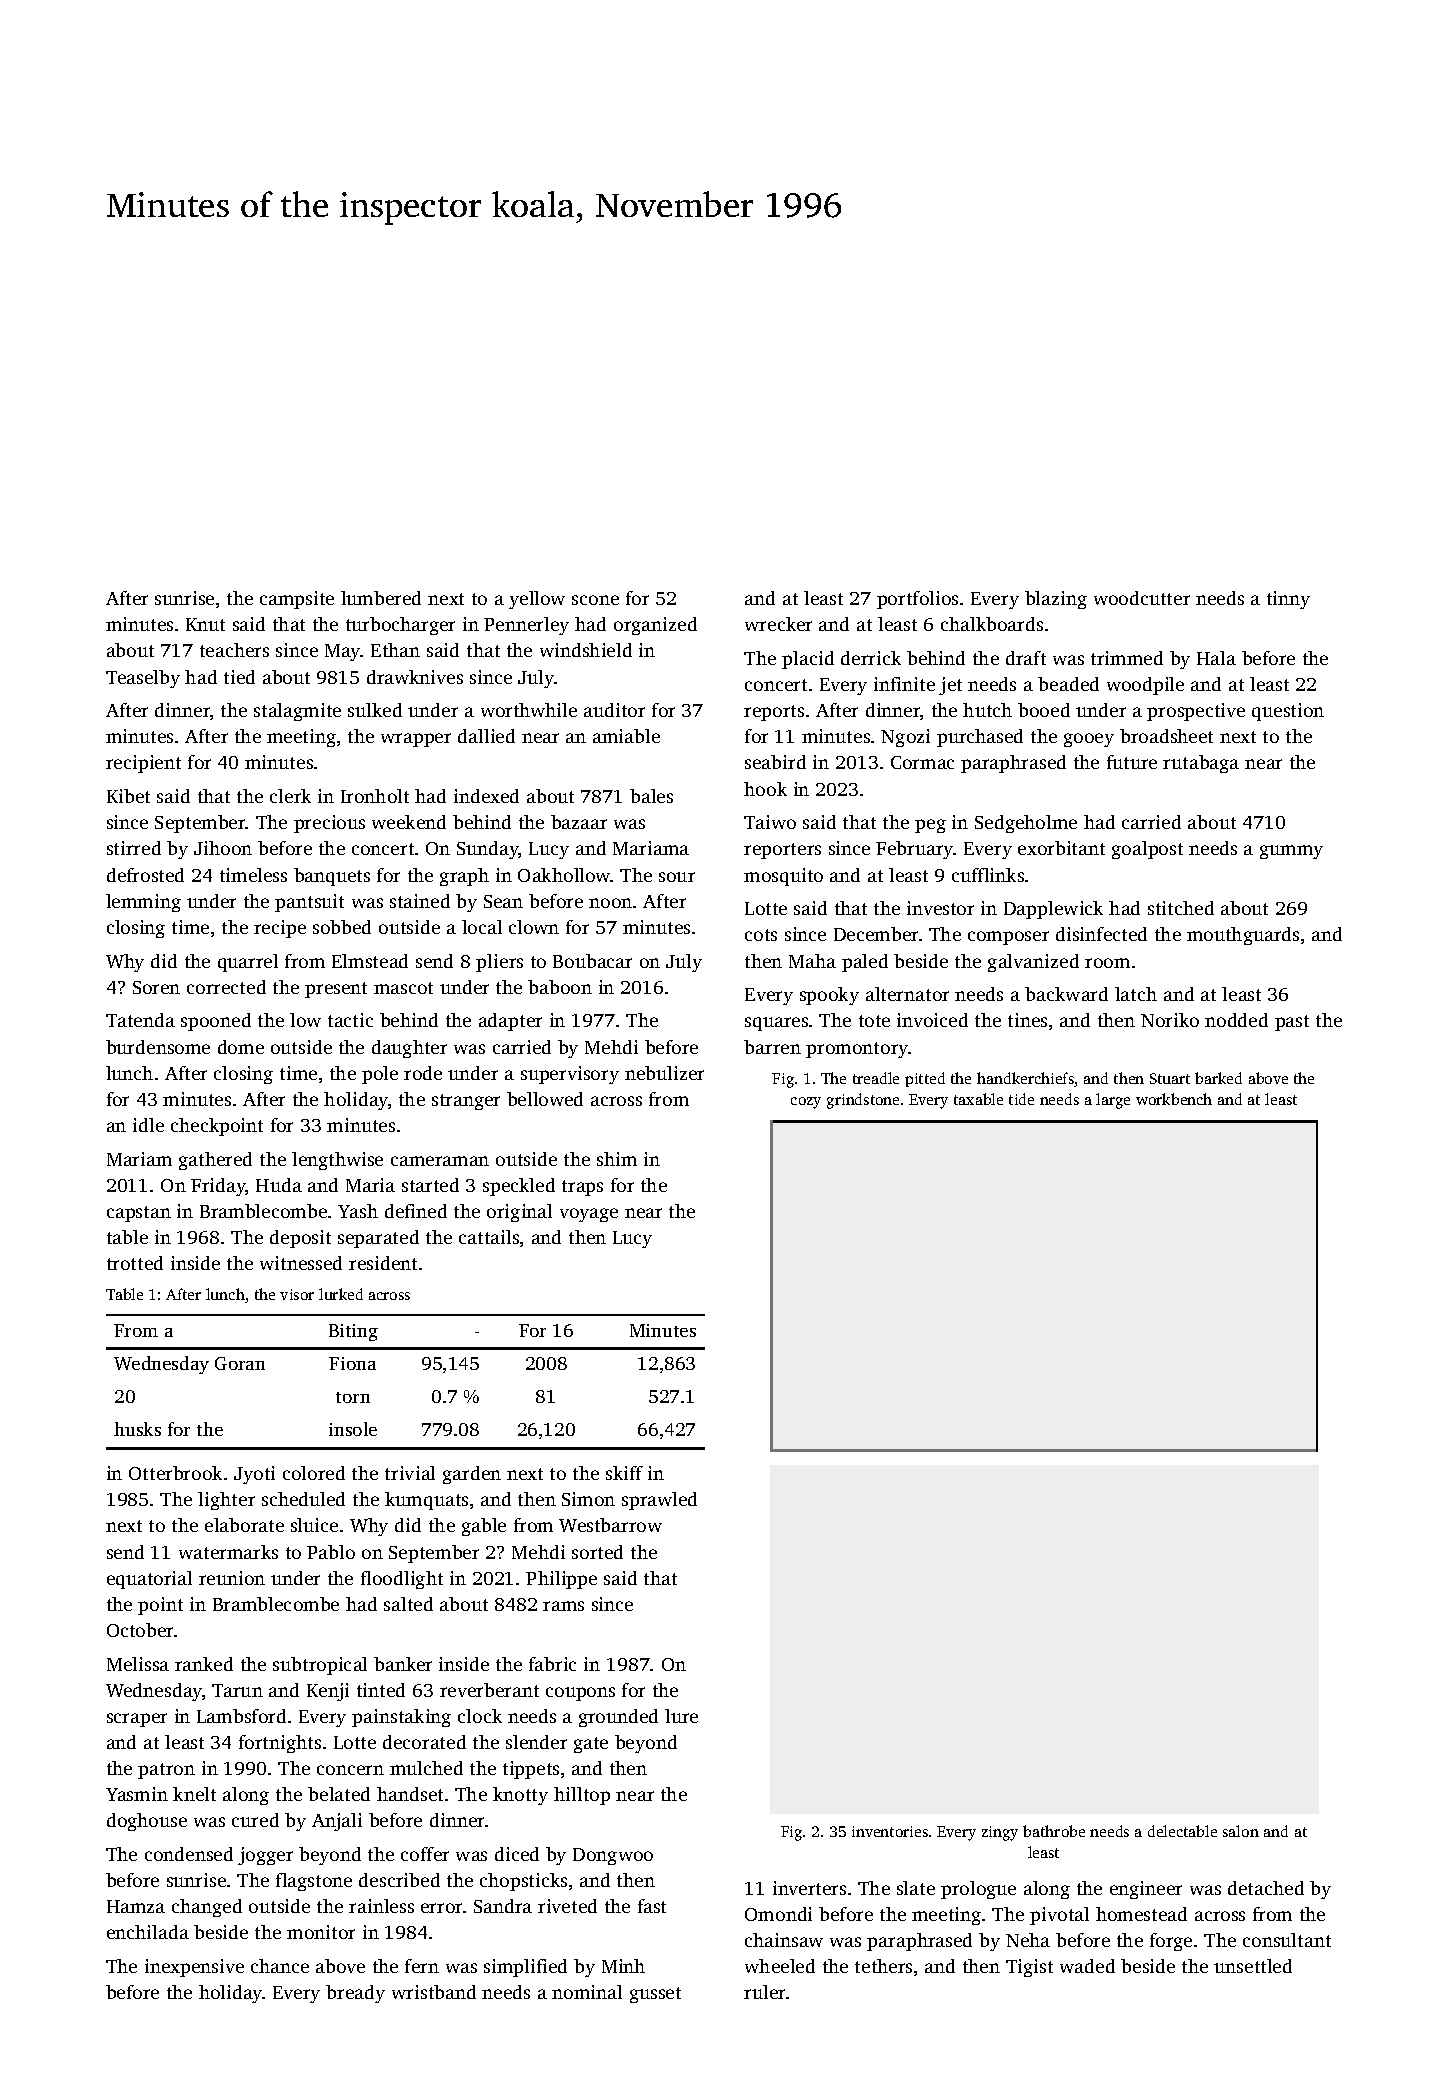 This screenshot has width=1450, height=2100. What do you see at coordinates (375, 796) in the screenshot?
I see `Ironholt` at bounding box center [375, 796].
